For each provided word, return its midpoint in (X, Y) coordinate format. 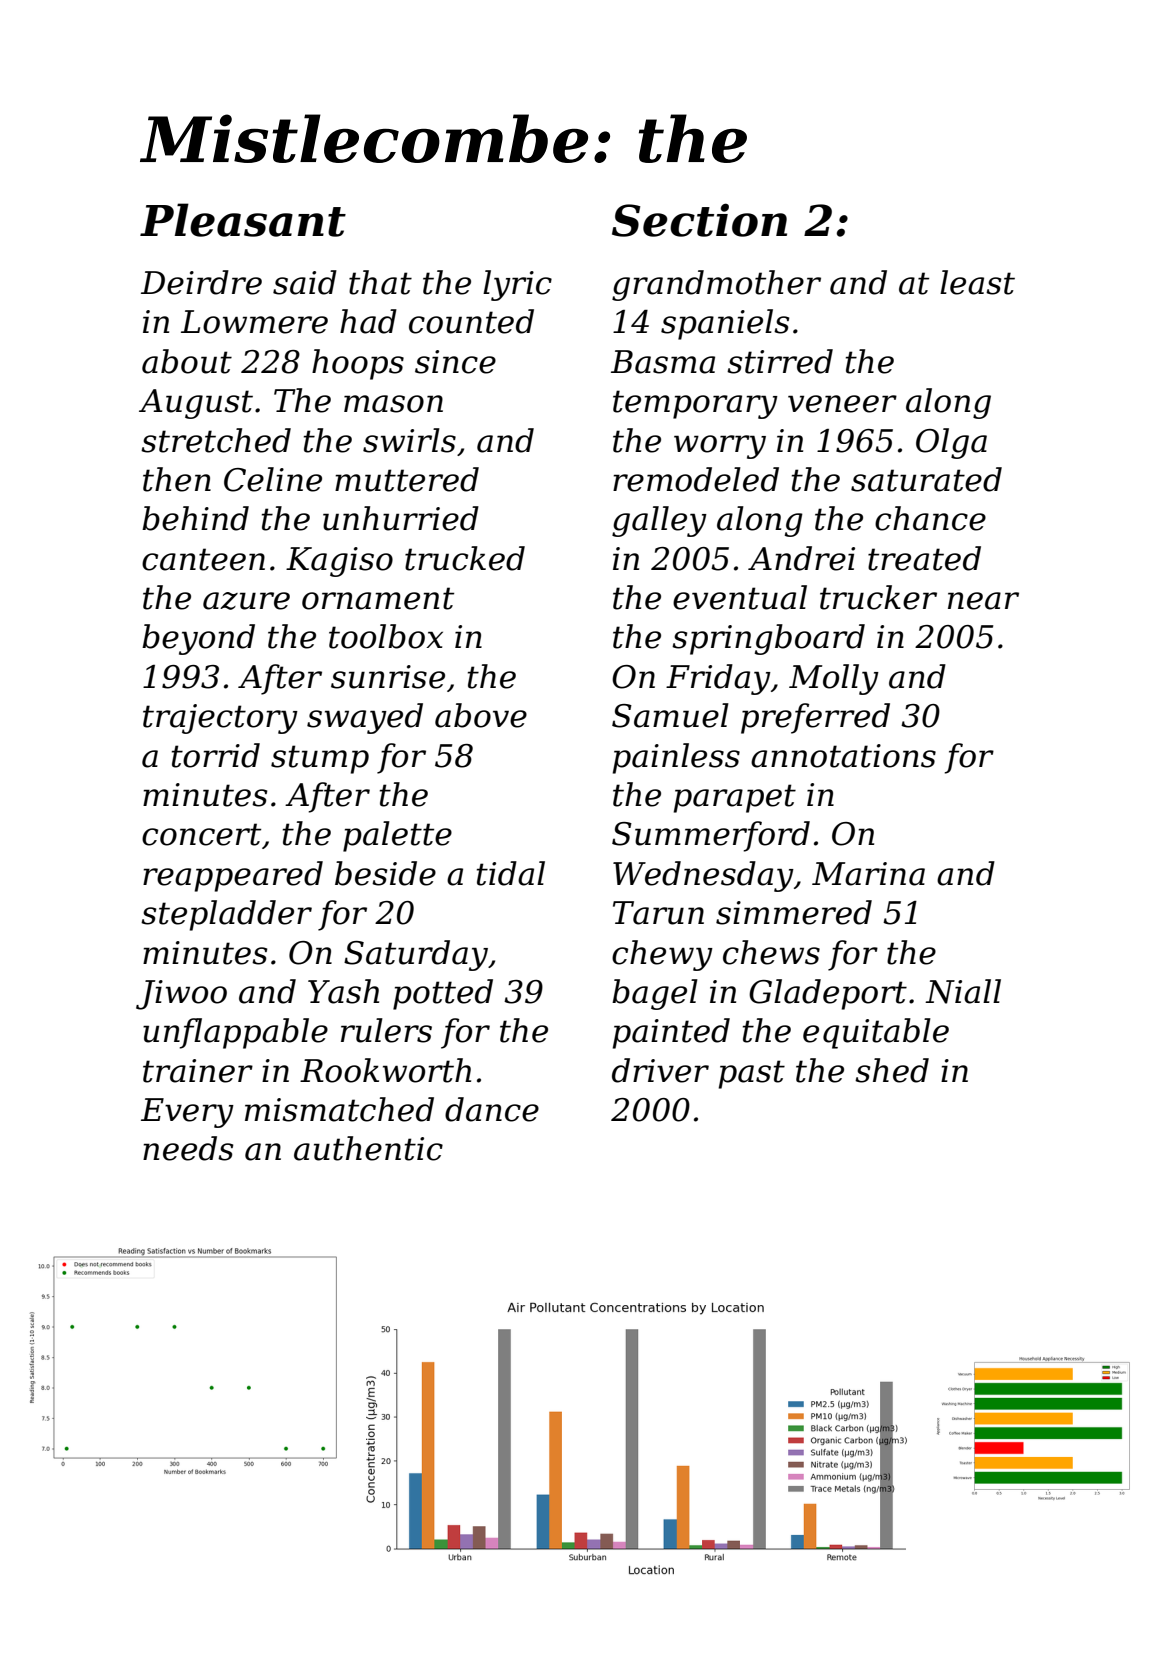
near (983, 601)
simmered (794, 912)
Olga (951, 443)
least (977, 282)
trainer (198, 1071)
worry (720, 447)
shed (892, 1070)
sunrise (388, 677)
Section (699, 220)
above (481, 715)
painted (671, 1033)
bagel (655, 994)
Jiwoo (181, 995)
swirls (409, 440)
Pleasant (243, 220)
